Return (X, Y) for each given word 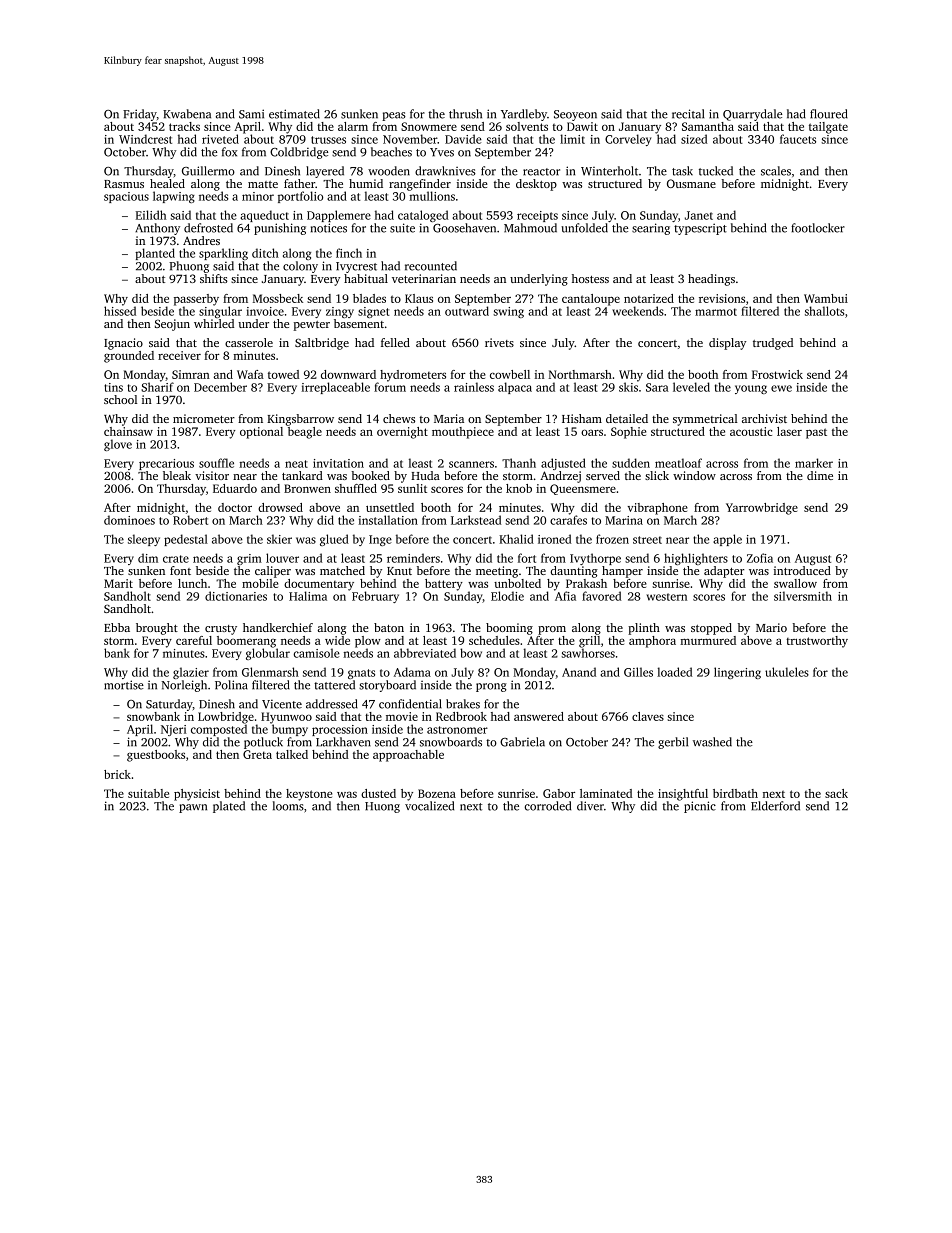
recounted (431, 266)
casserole (249, 342)
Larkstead (476, 520)
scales (776, 171)
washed (712, 742)
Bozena (437, 793)
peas (394, 116)
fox (230, 152)
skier (279, 539)
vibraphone (657, 509)
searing (651, 229)
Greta (257, 754)
